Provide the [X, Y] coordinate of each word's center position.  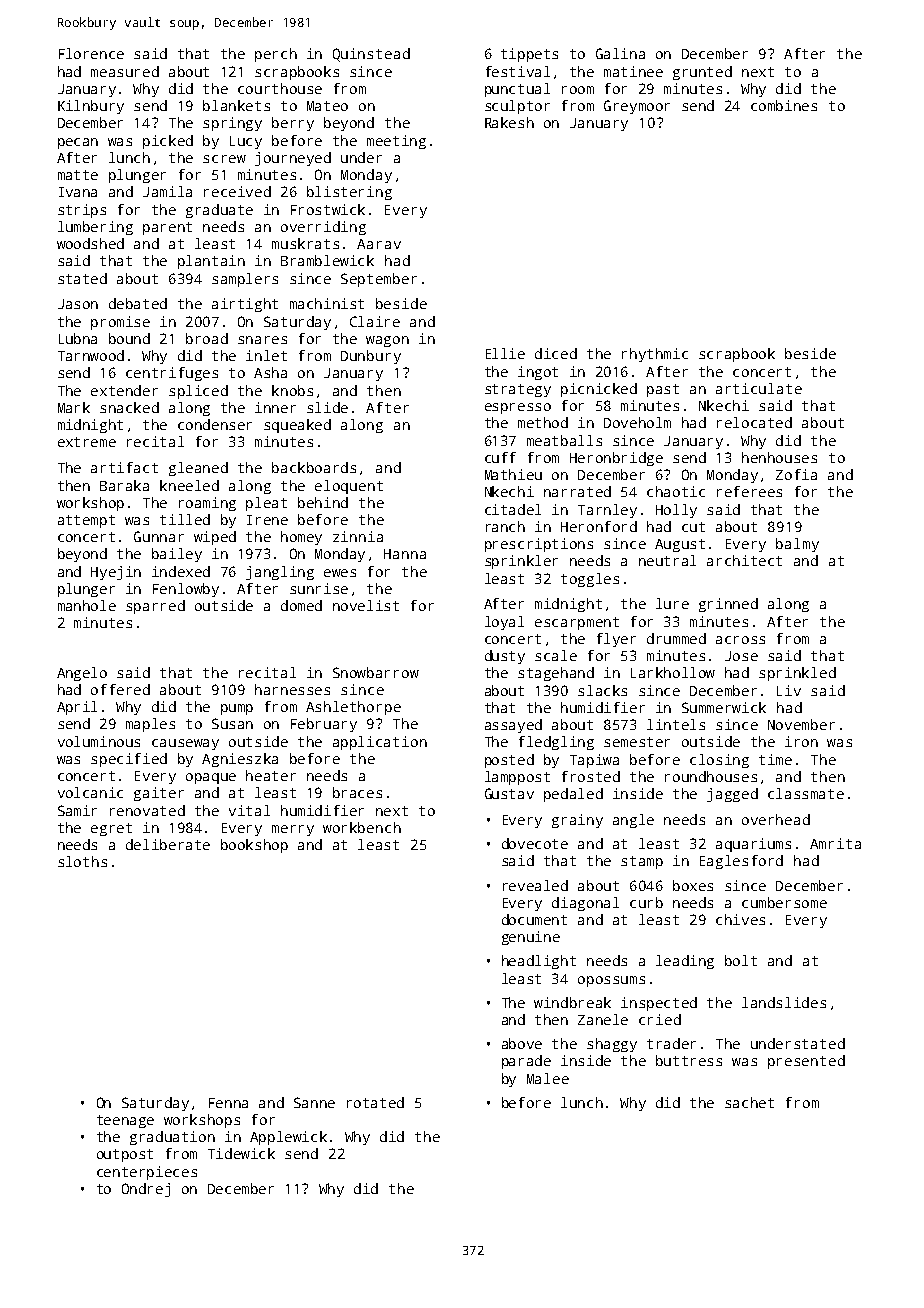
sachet [749, 1102]
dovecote [535, 843]
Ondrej [146, 1190]
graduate [219, 211]
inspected [659, 1004]
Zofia [796, 474]
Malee [548, 1078]
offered [120, 689]
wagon [387, 341]
